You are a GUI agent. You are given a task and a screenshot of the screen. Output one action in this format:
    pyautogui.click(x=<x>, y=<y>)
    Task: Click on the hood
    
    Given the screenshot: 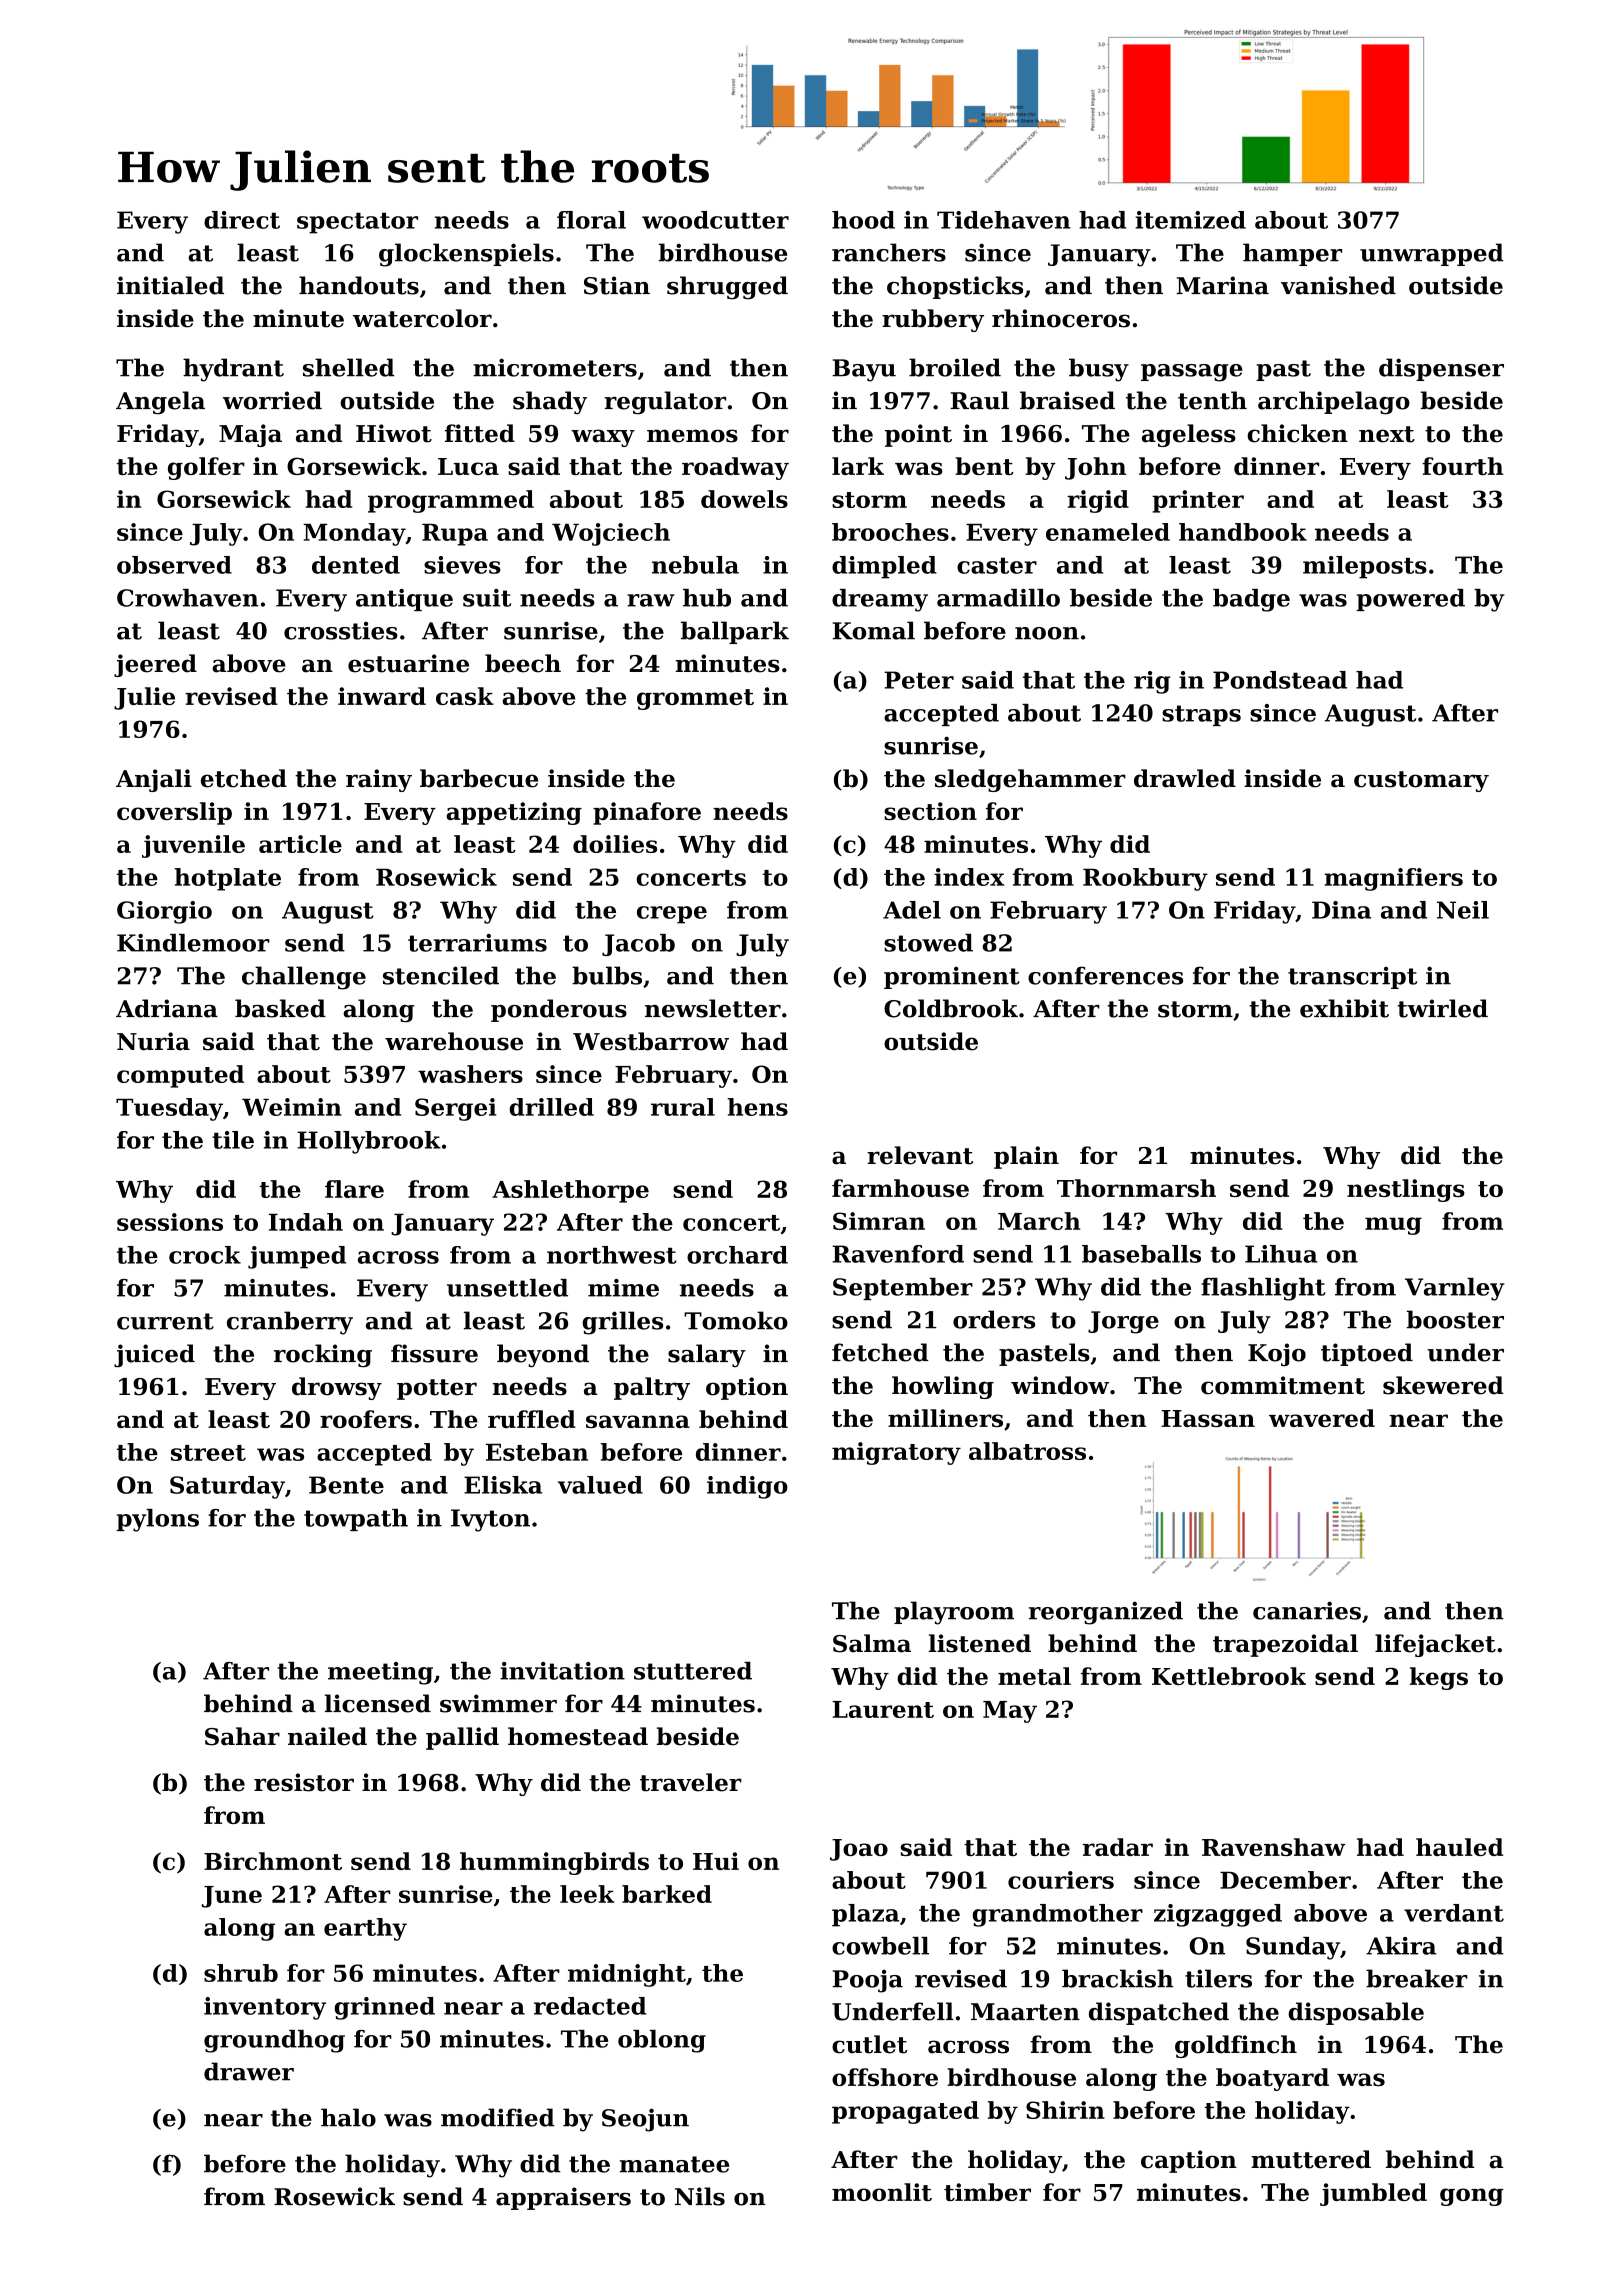 What is the action you would take?
    pyautogui.click(x=863, y=220)
